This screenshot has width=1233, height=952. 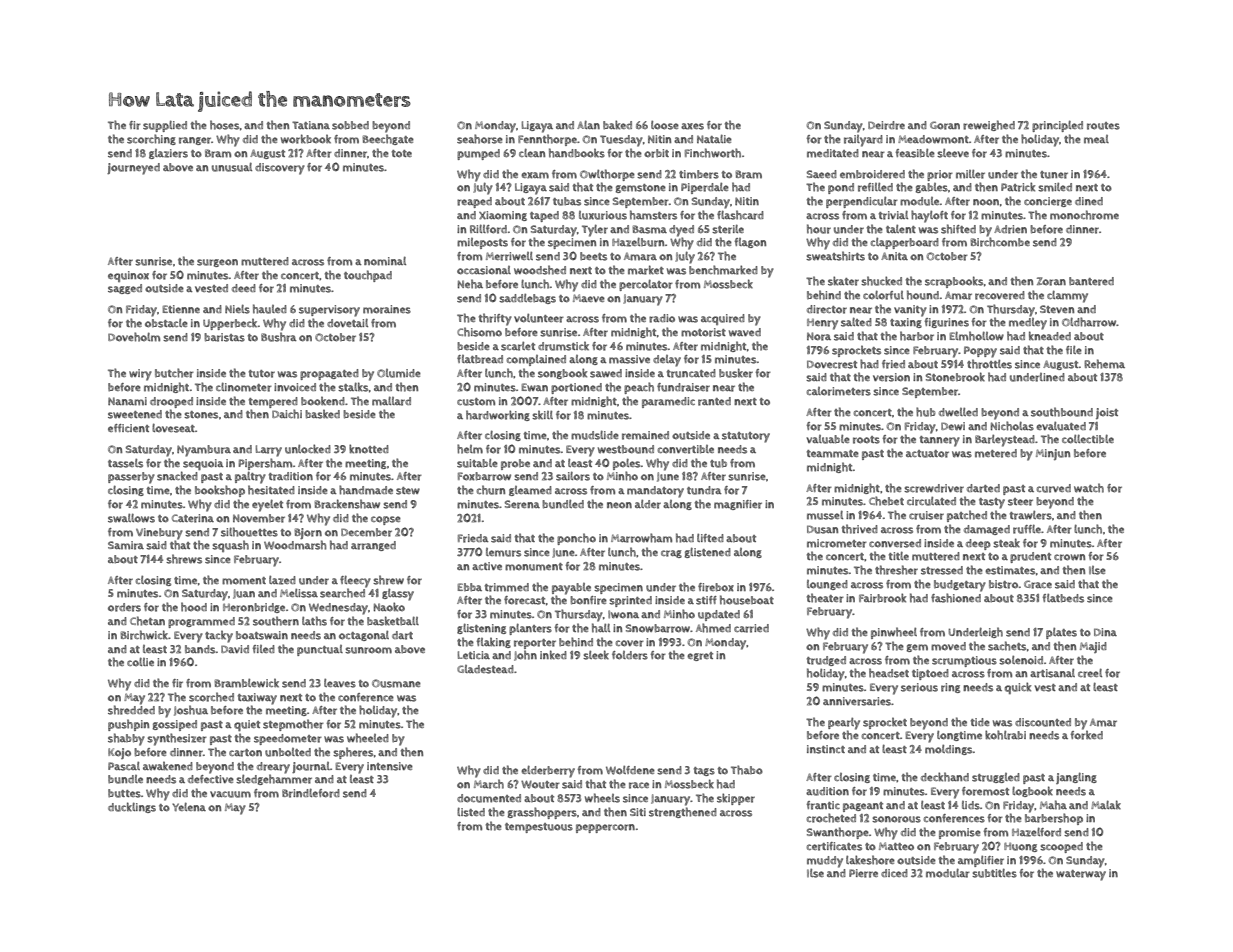 What do you see at coordinates (955, 377) in the screenshot?
I see `Stonebrook` at bounding box center [955, 377].
